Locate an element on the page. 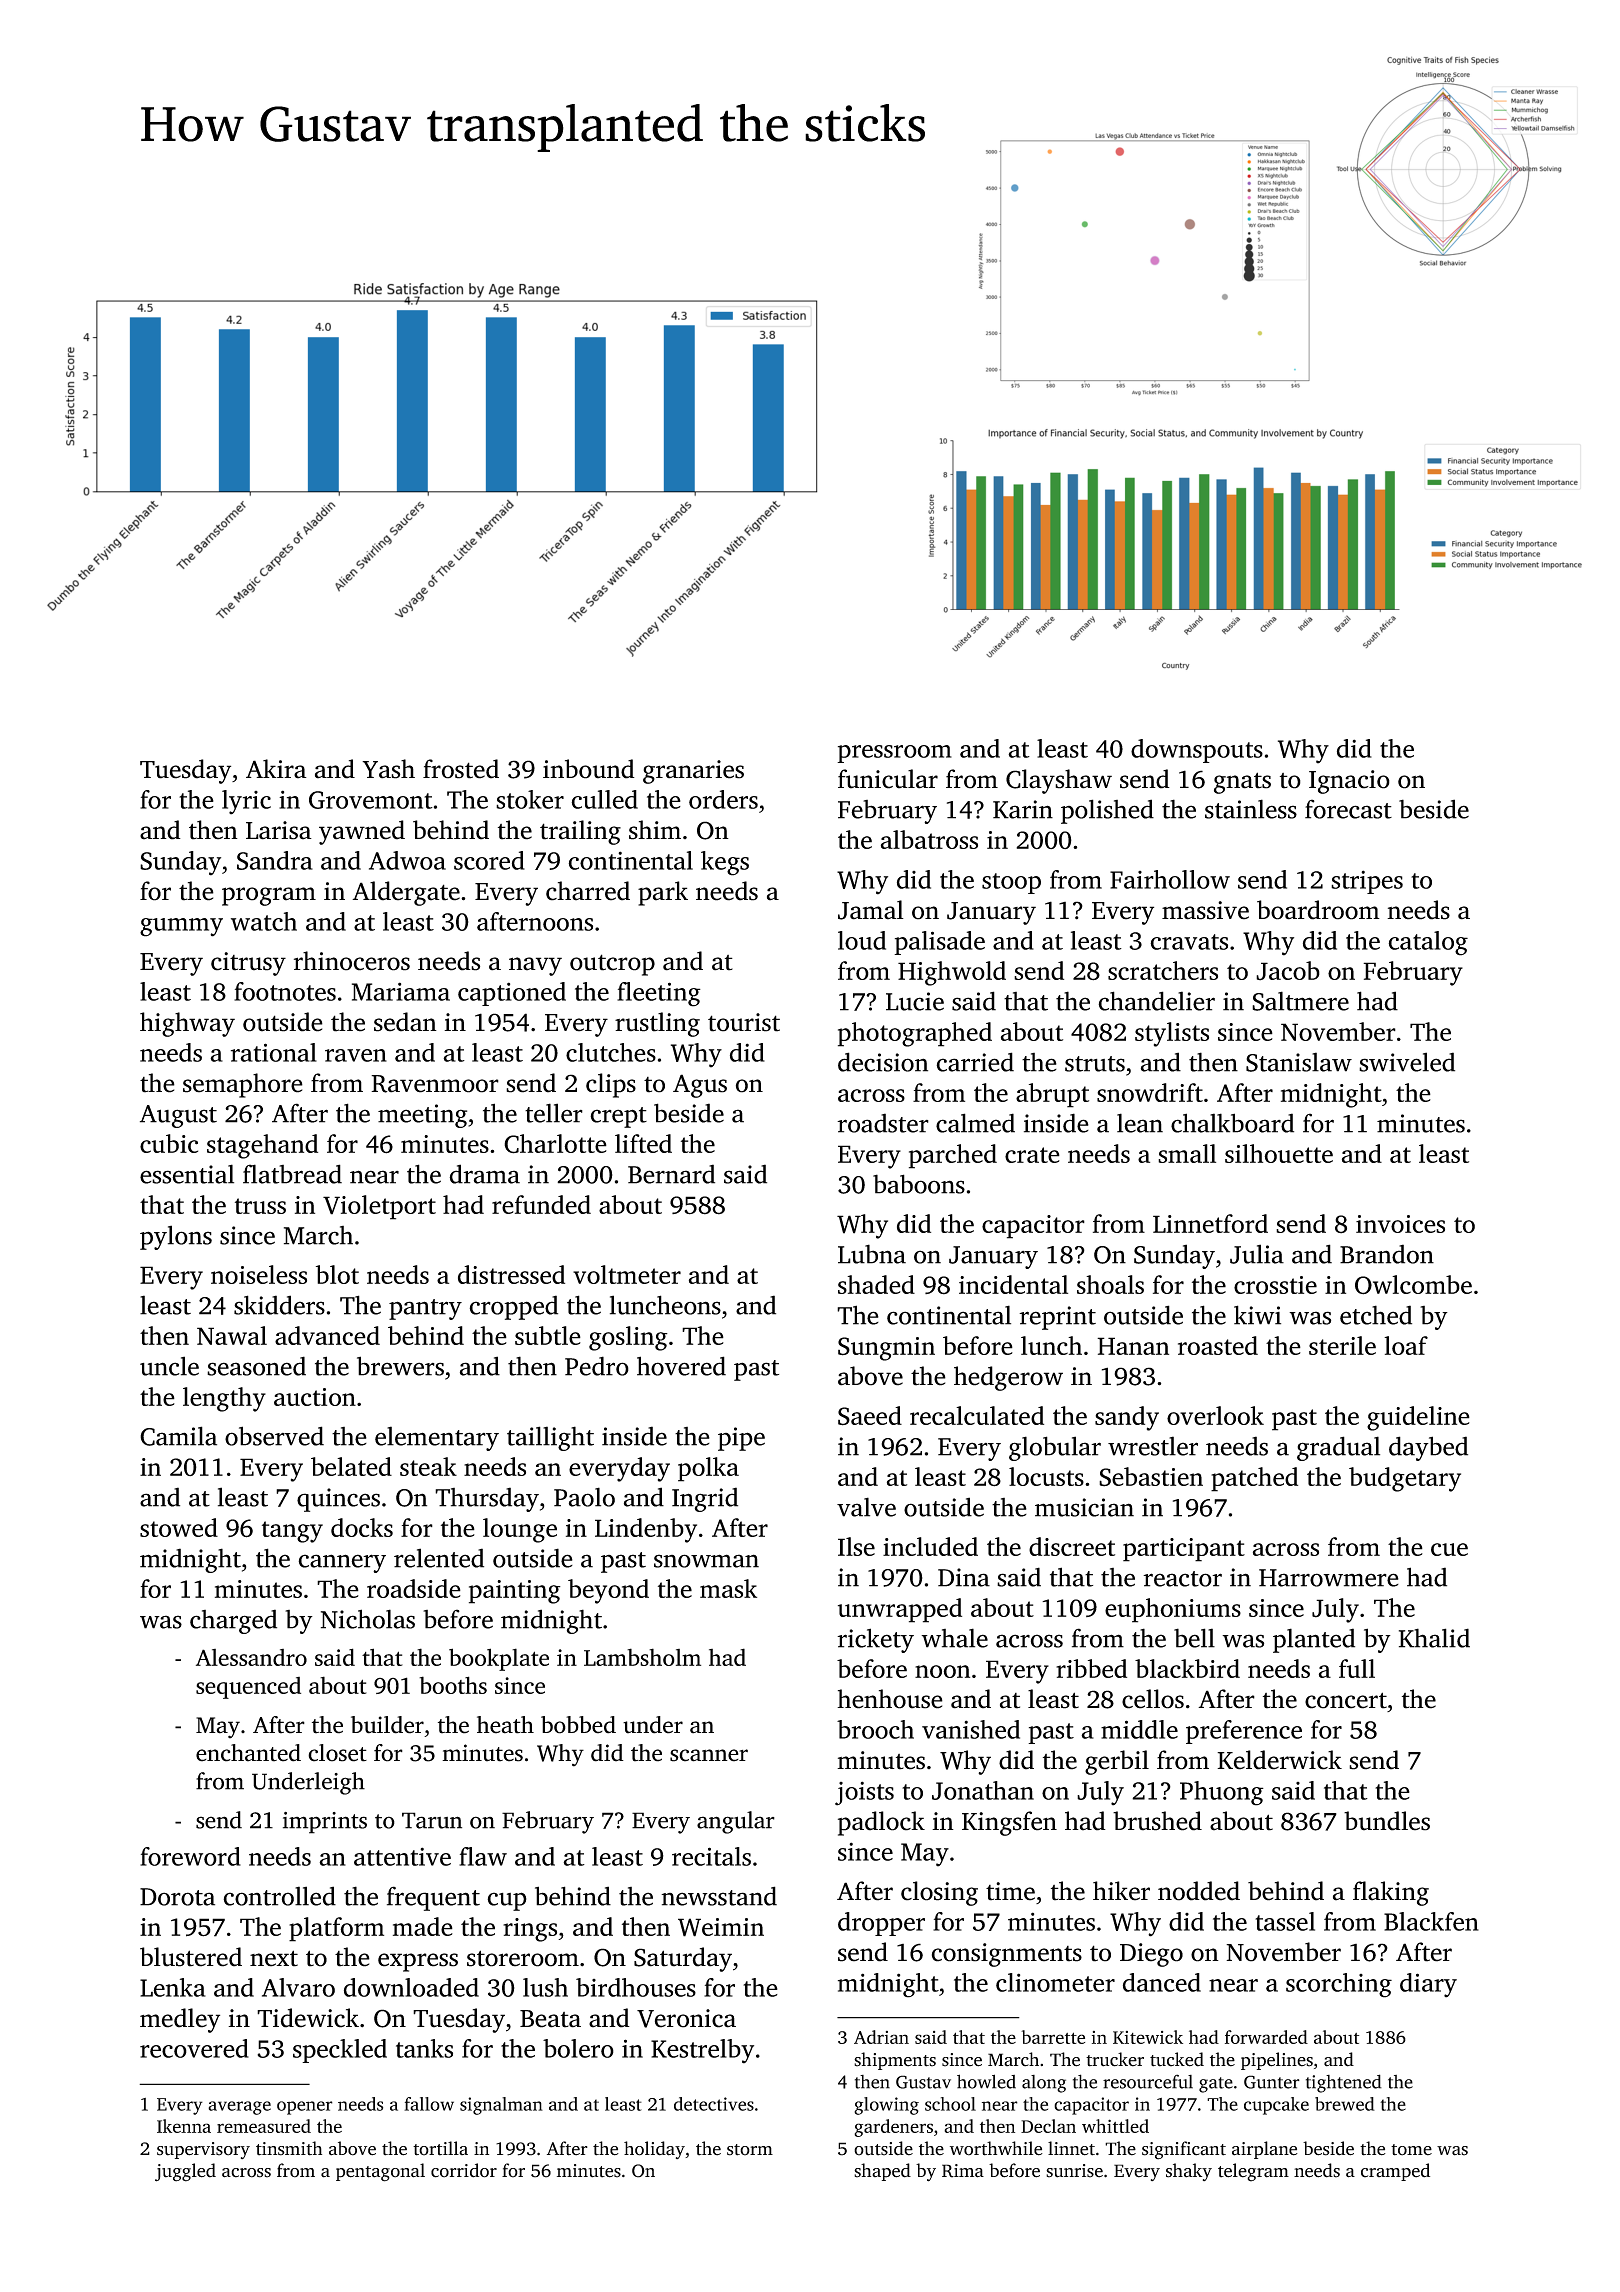  inbound is located at coordinates (589, 769).
